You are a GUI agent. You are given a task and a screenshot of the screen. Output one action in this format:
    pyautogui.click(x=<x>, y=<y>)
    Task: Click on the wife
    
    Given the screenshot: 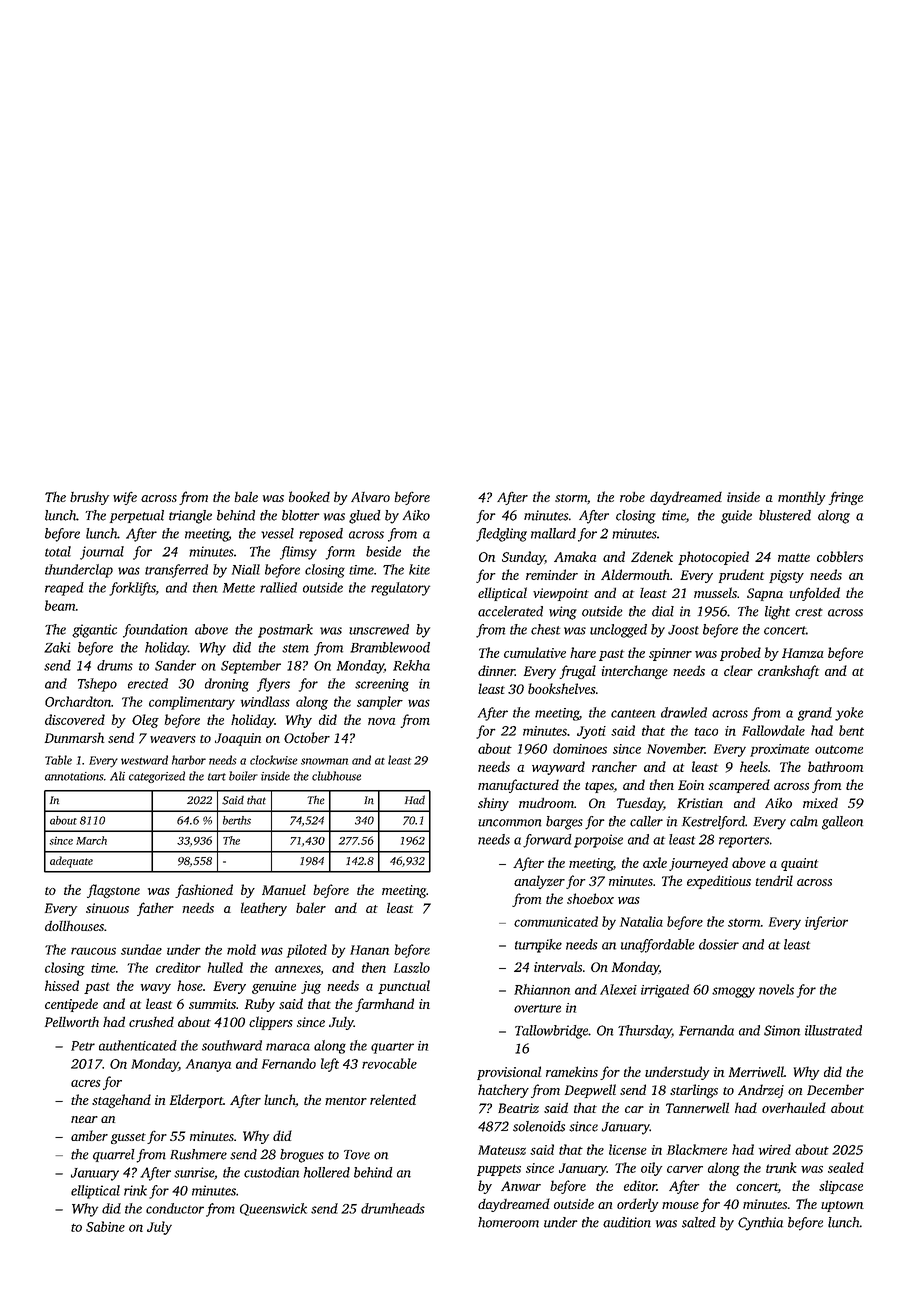 What is the action you would take?
    pyautogui.click(x=125, y=498)
